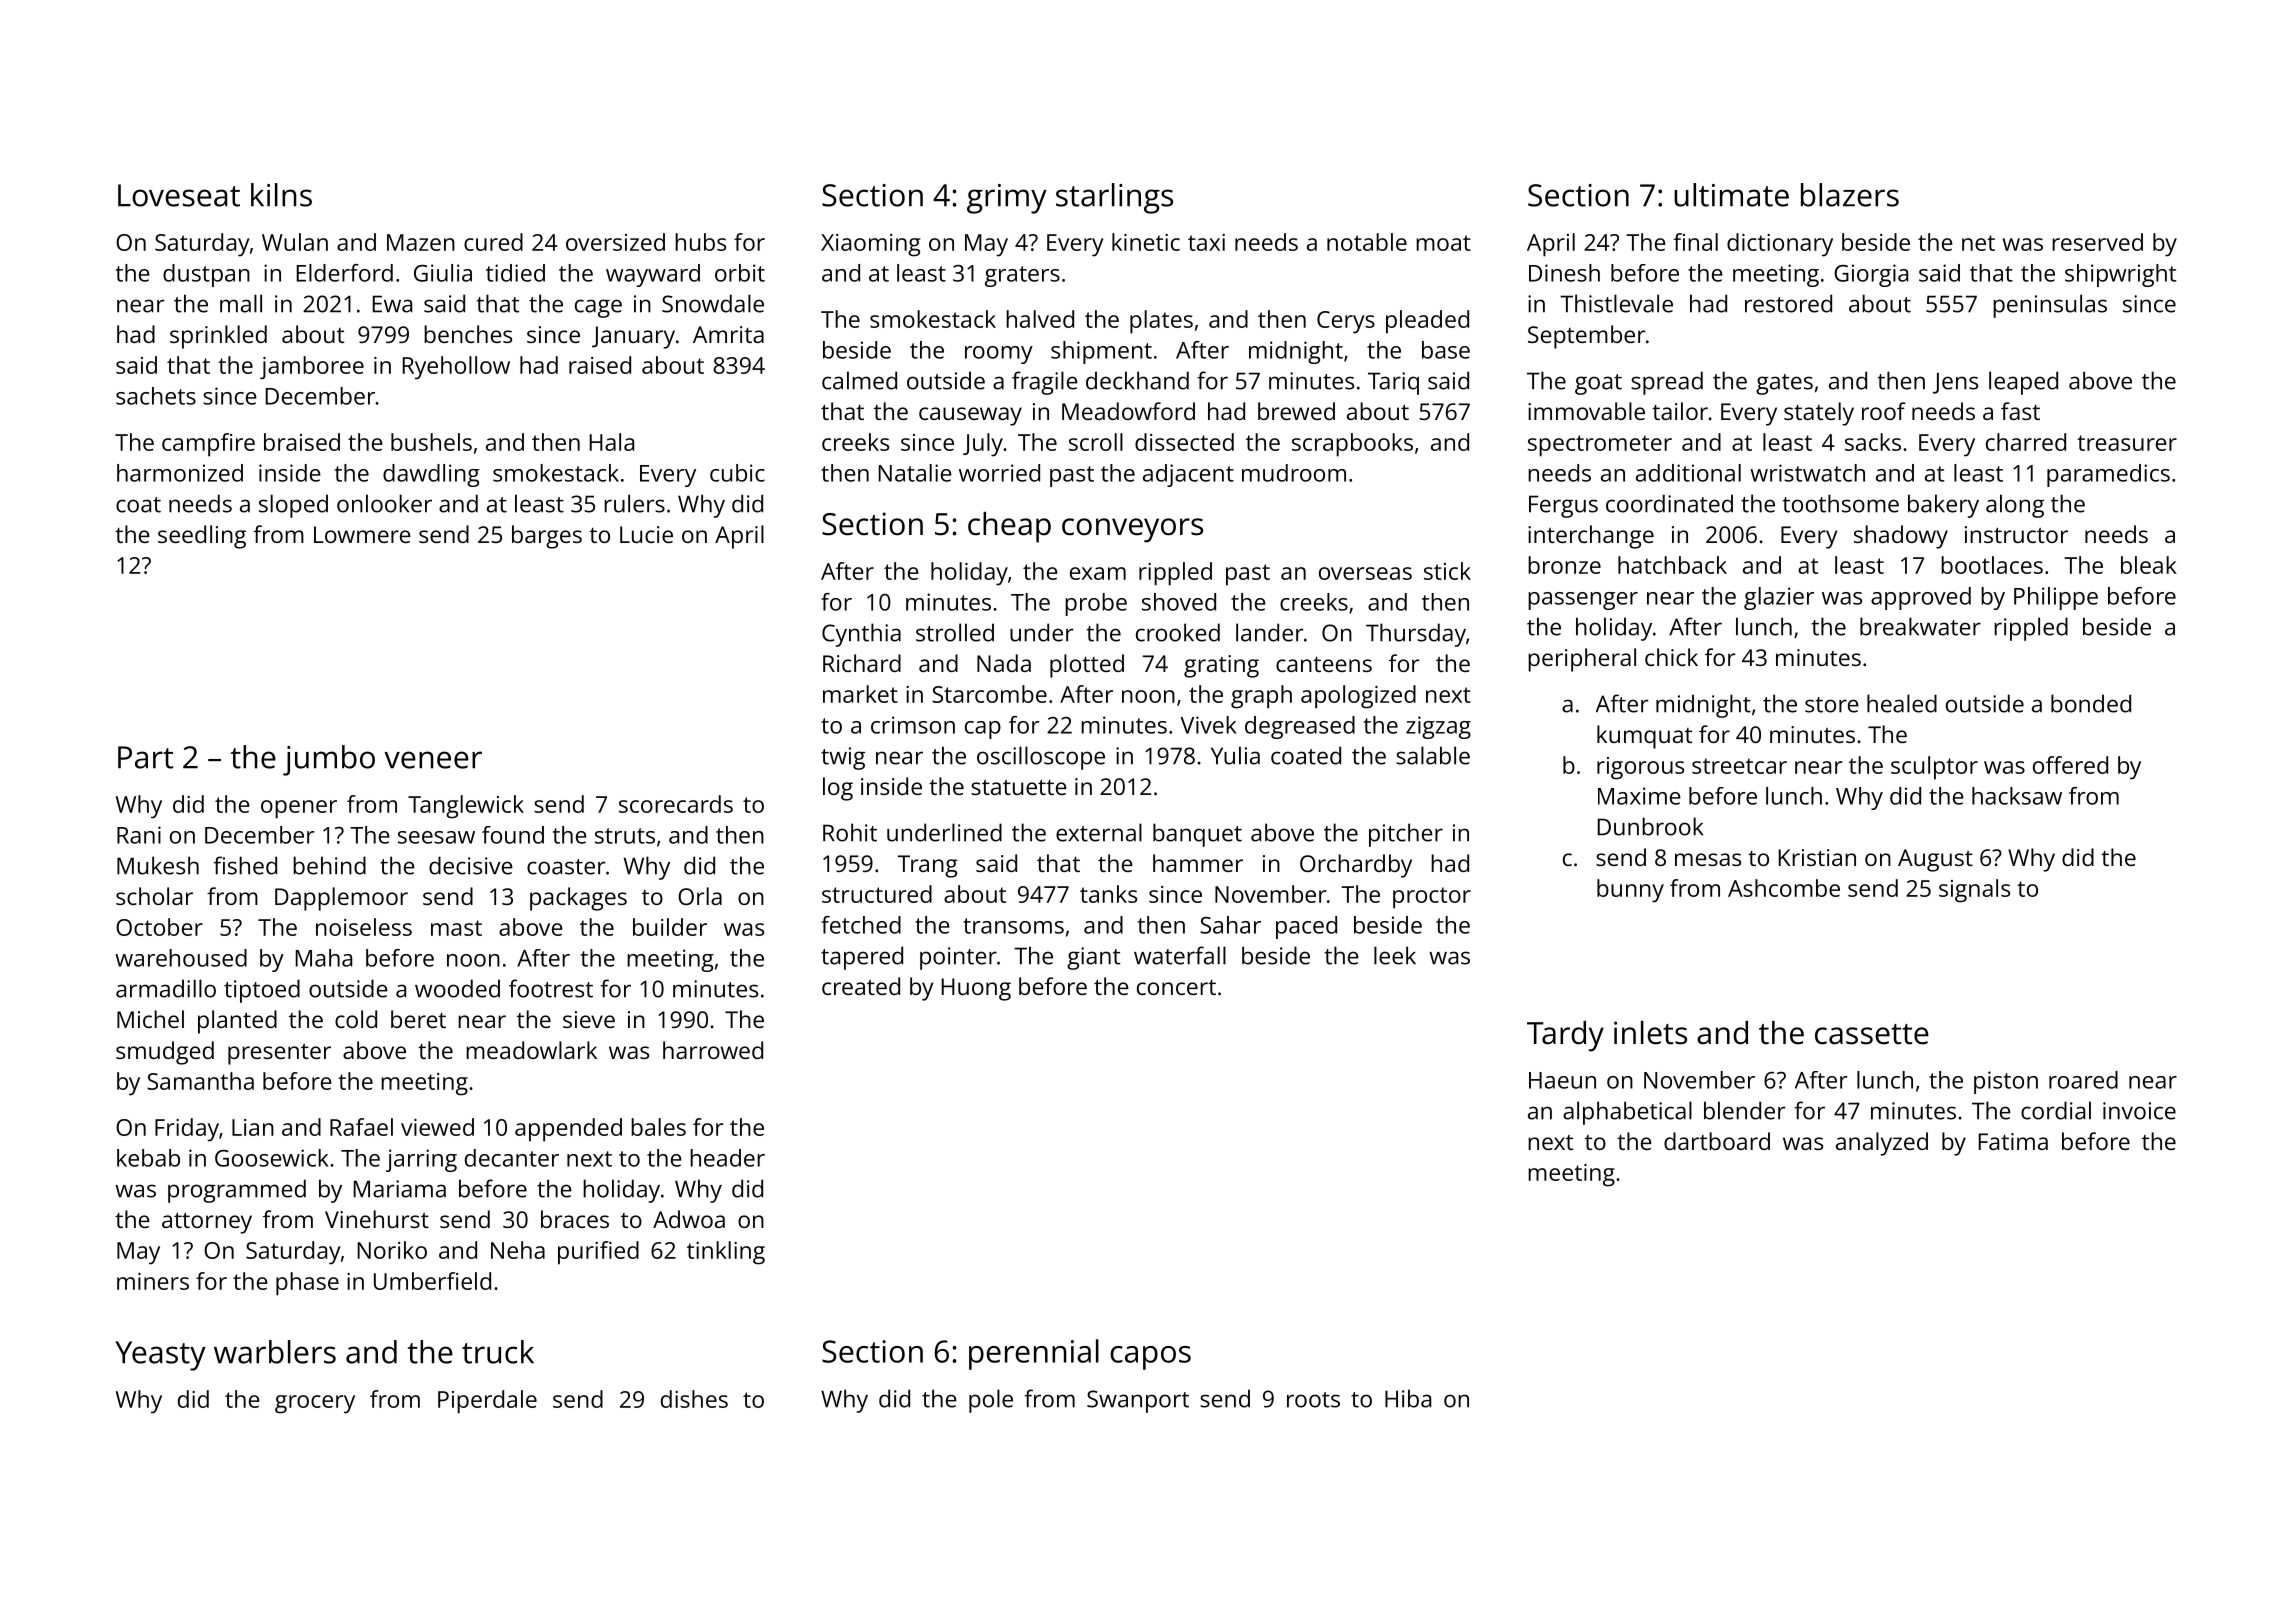 This screenshot has height=1620, width=2292. Describe the element at coordinates (432, 1281) in the screenshot. I see `Umberfield` at that location.
